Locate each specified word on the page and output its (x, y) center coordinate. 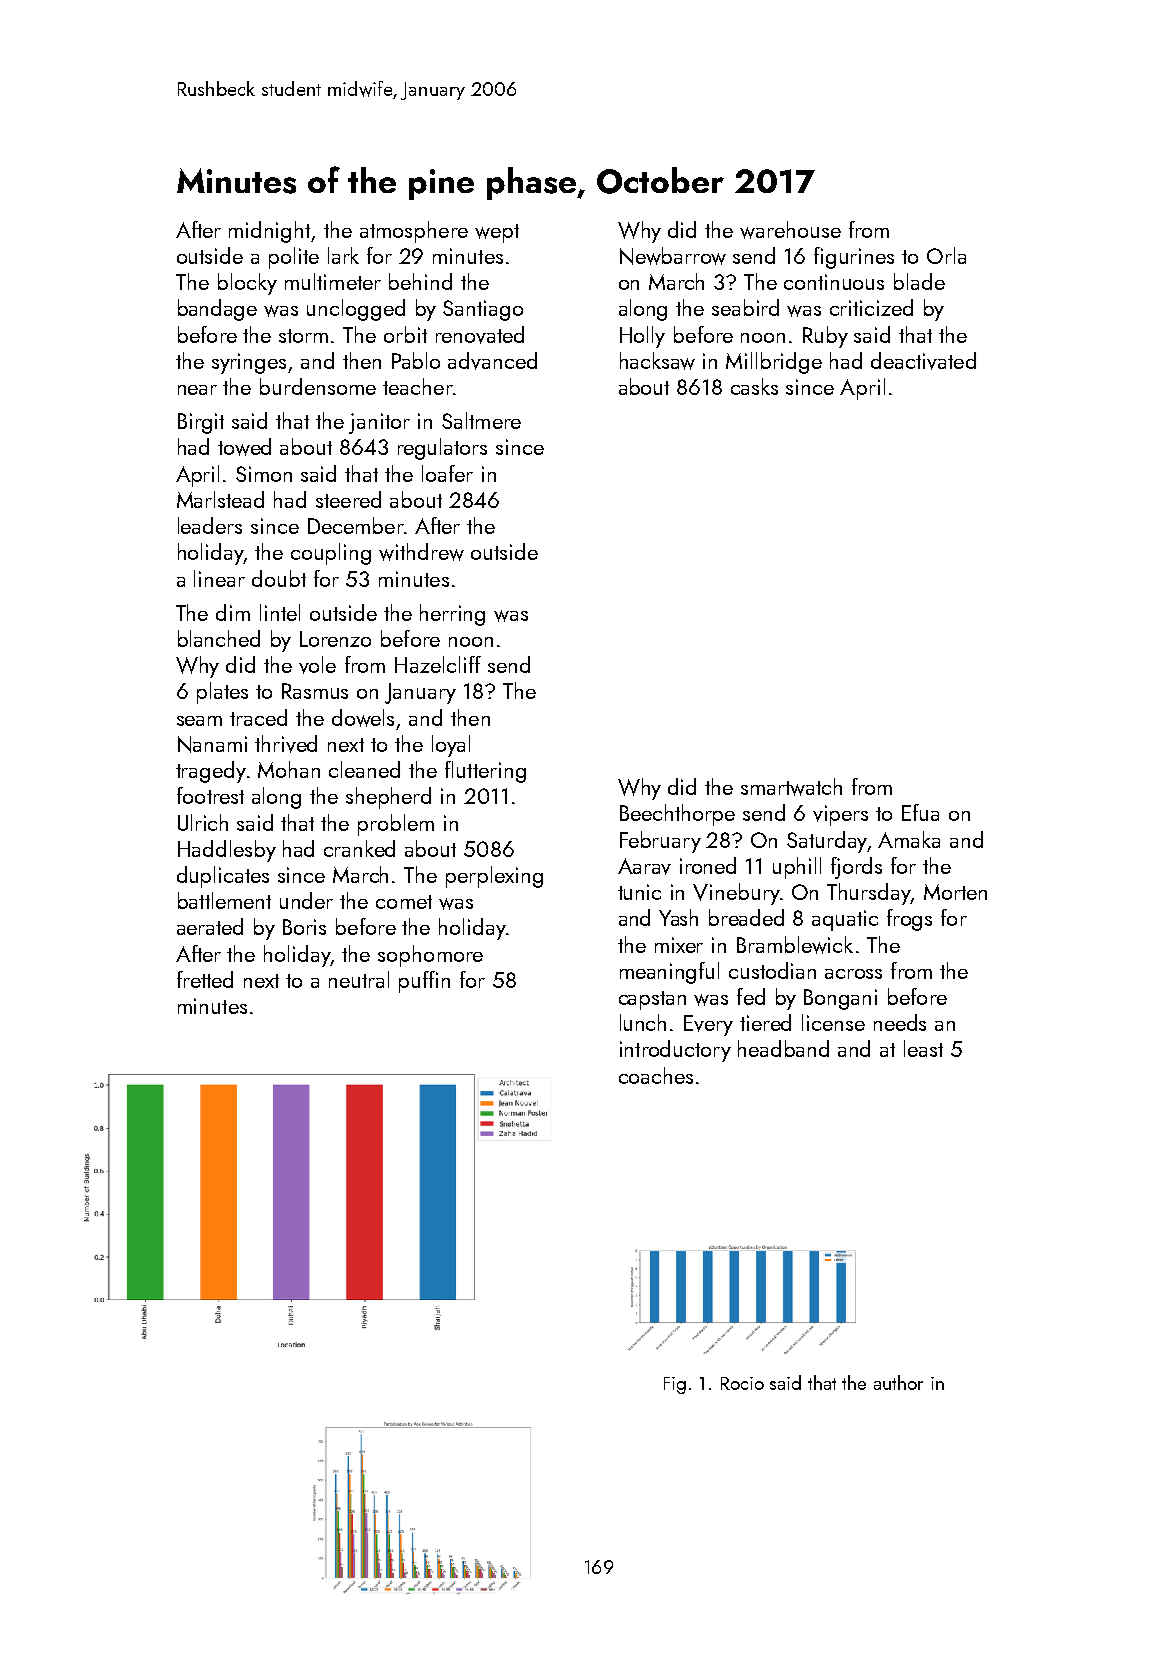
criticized (871, 307)
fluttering (485, 772)
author (898, 1382)
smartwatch (791, 787)
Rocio (742, 1383)
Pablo (416, 360)
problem (396, 825)
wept (497, 233)
